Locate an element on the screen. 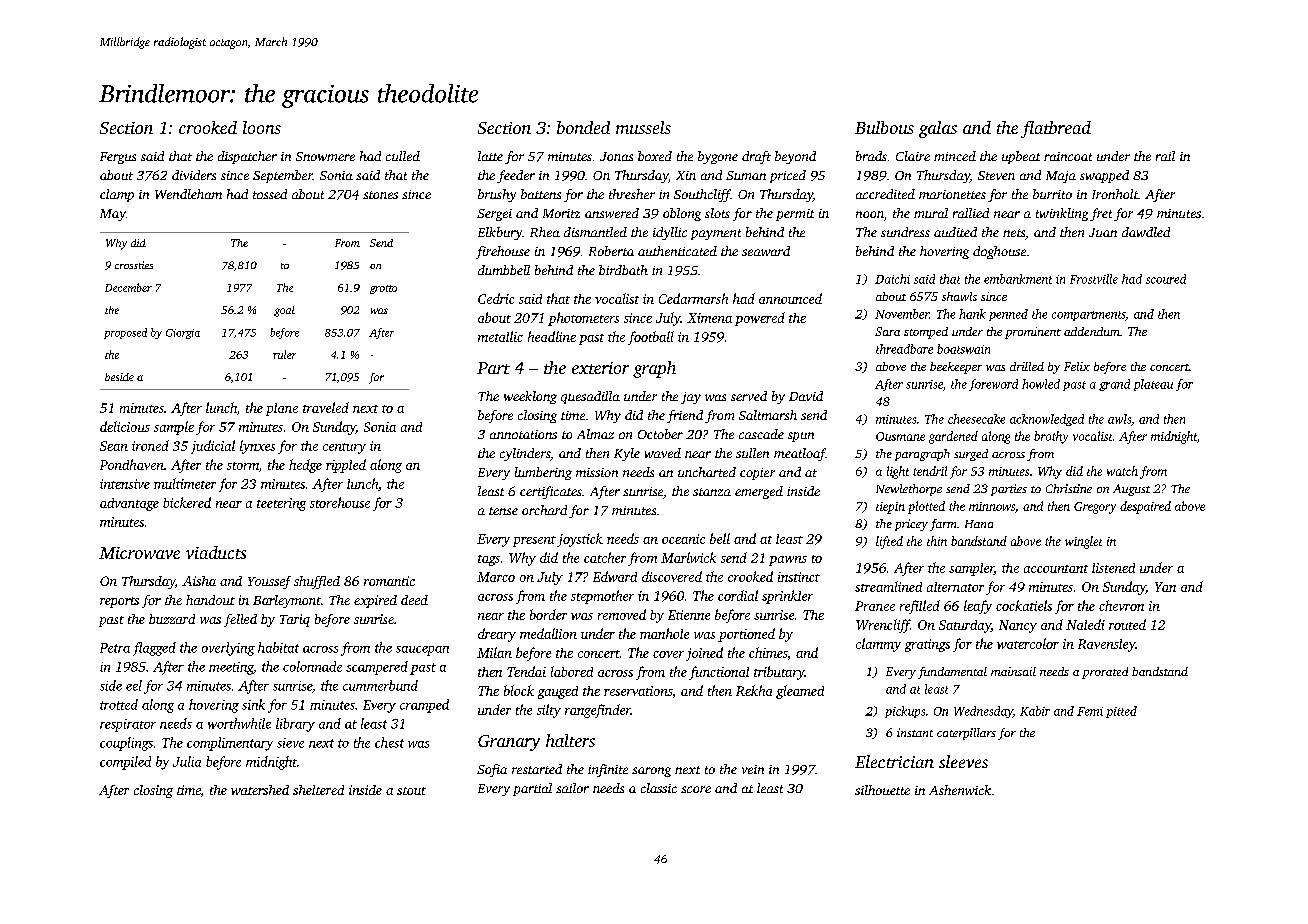 This screenshot has width=1308, height=924. galas is located at coordinates (938, 129).
